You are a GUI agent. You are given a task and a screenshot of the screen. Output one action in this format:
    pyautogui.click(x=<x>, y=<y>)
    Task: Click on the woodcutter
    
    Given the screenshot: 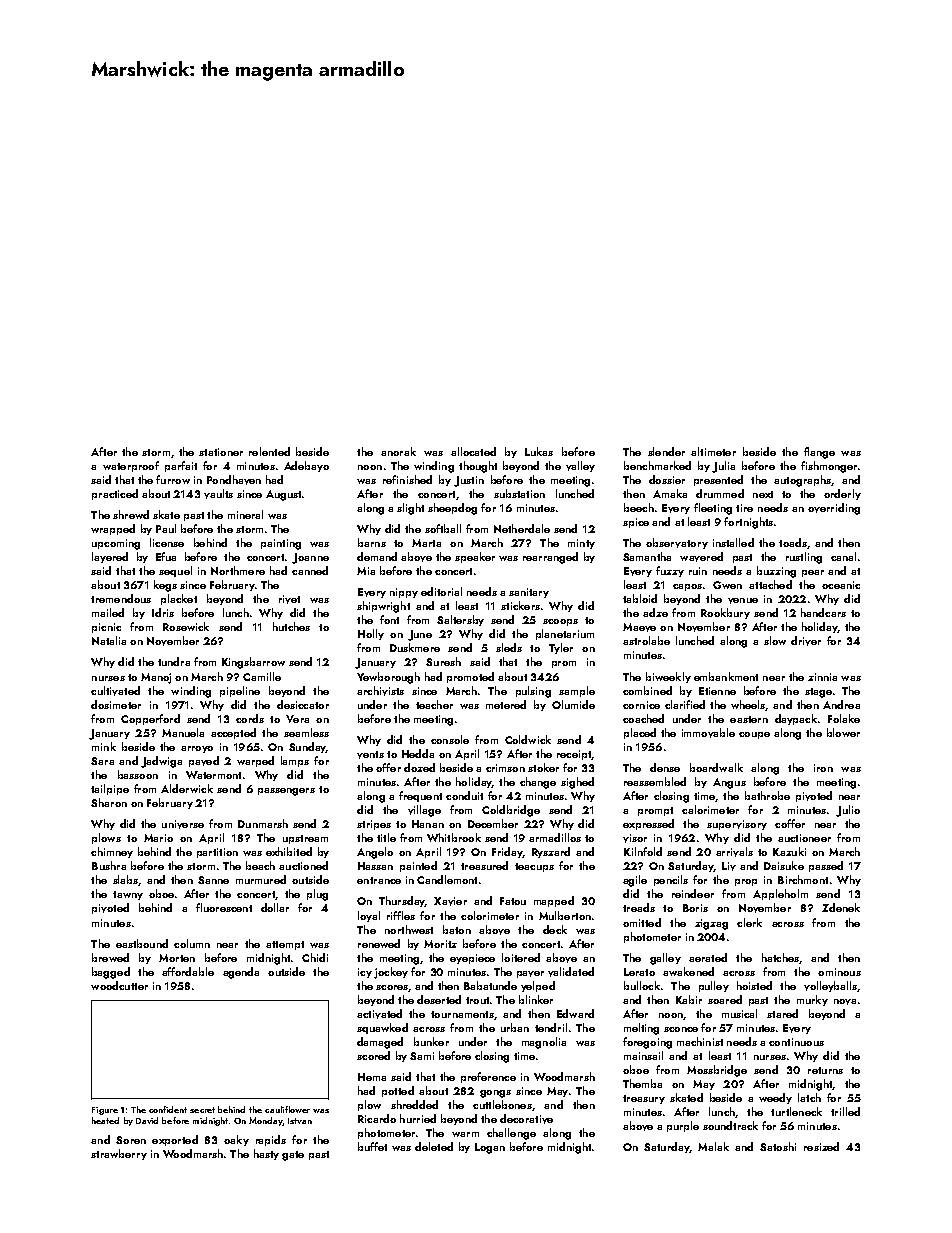 What is the action you would take?
    pyautogui.click(x=119, y=985)
